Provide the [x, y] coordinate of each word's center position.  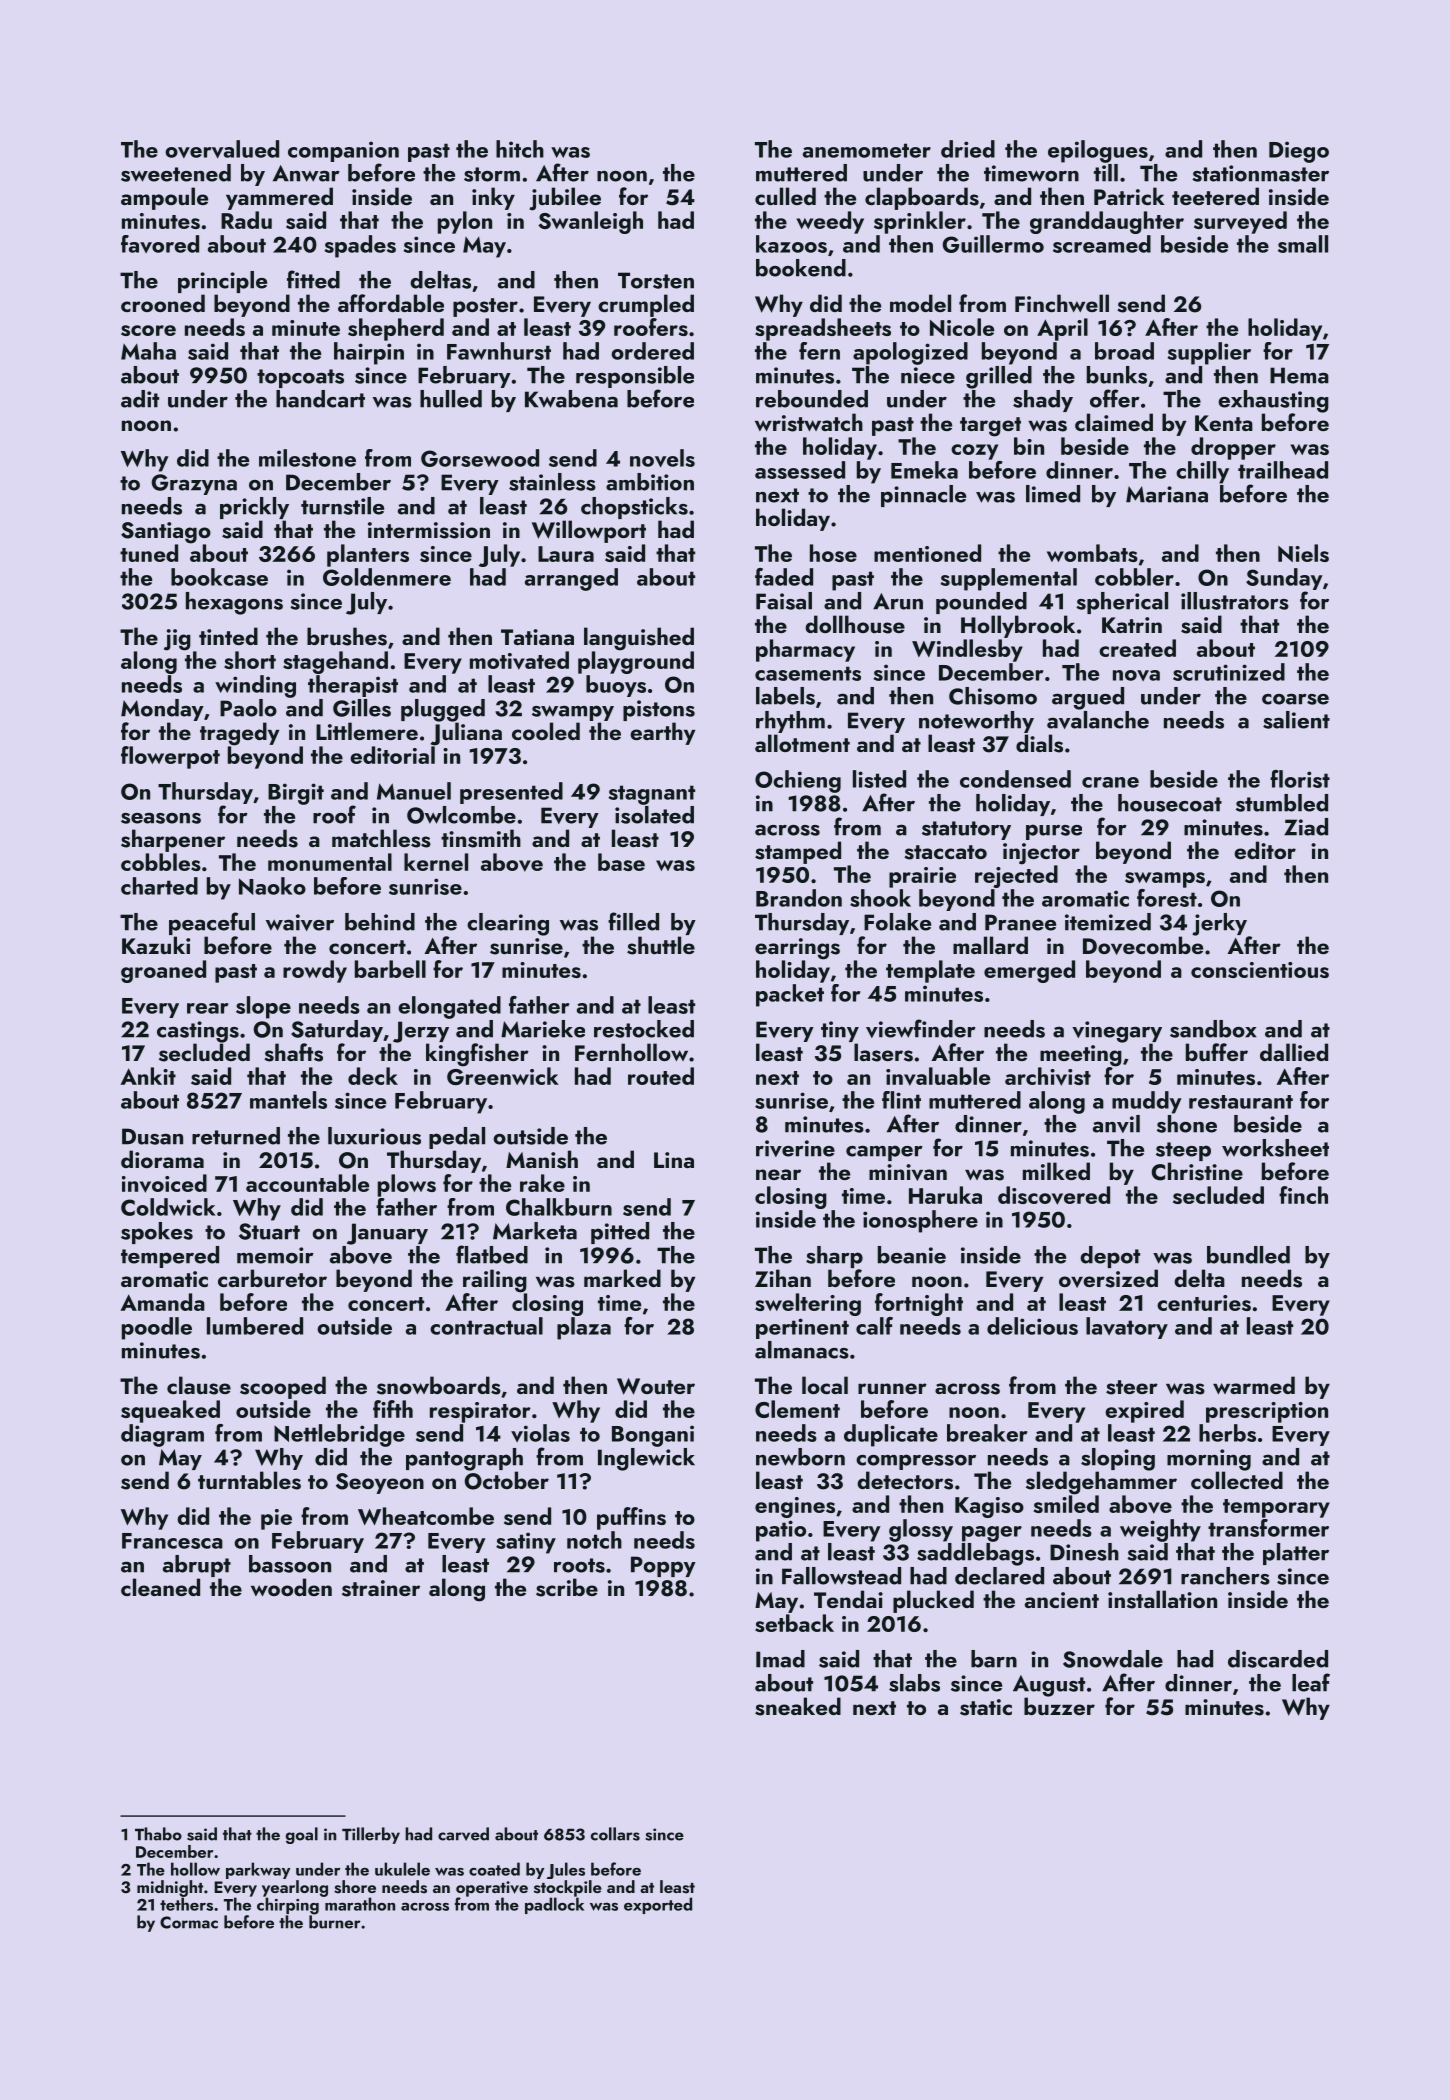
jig [177, 640]
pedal [457, 1138]
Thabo [158, 1834]
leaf [1311, 1682]
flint [901, 1100]
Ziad [1306, 827]
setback [794, 1623]
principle [222, 282]
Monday [162, 710]
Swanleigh [590, 222]
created [1137, 648]
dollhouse [855, 624]
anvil [1116, 1124]
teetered [1215, 196]
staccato [945, 852]
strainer [381, 1588]
